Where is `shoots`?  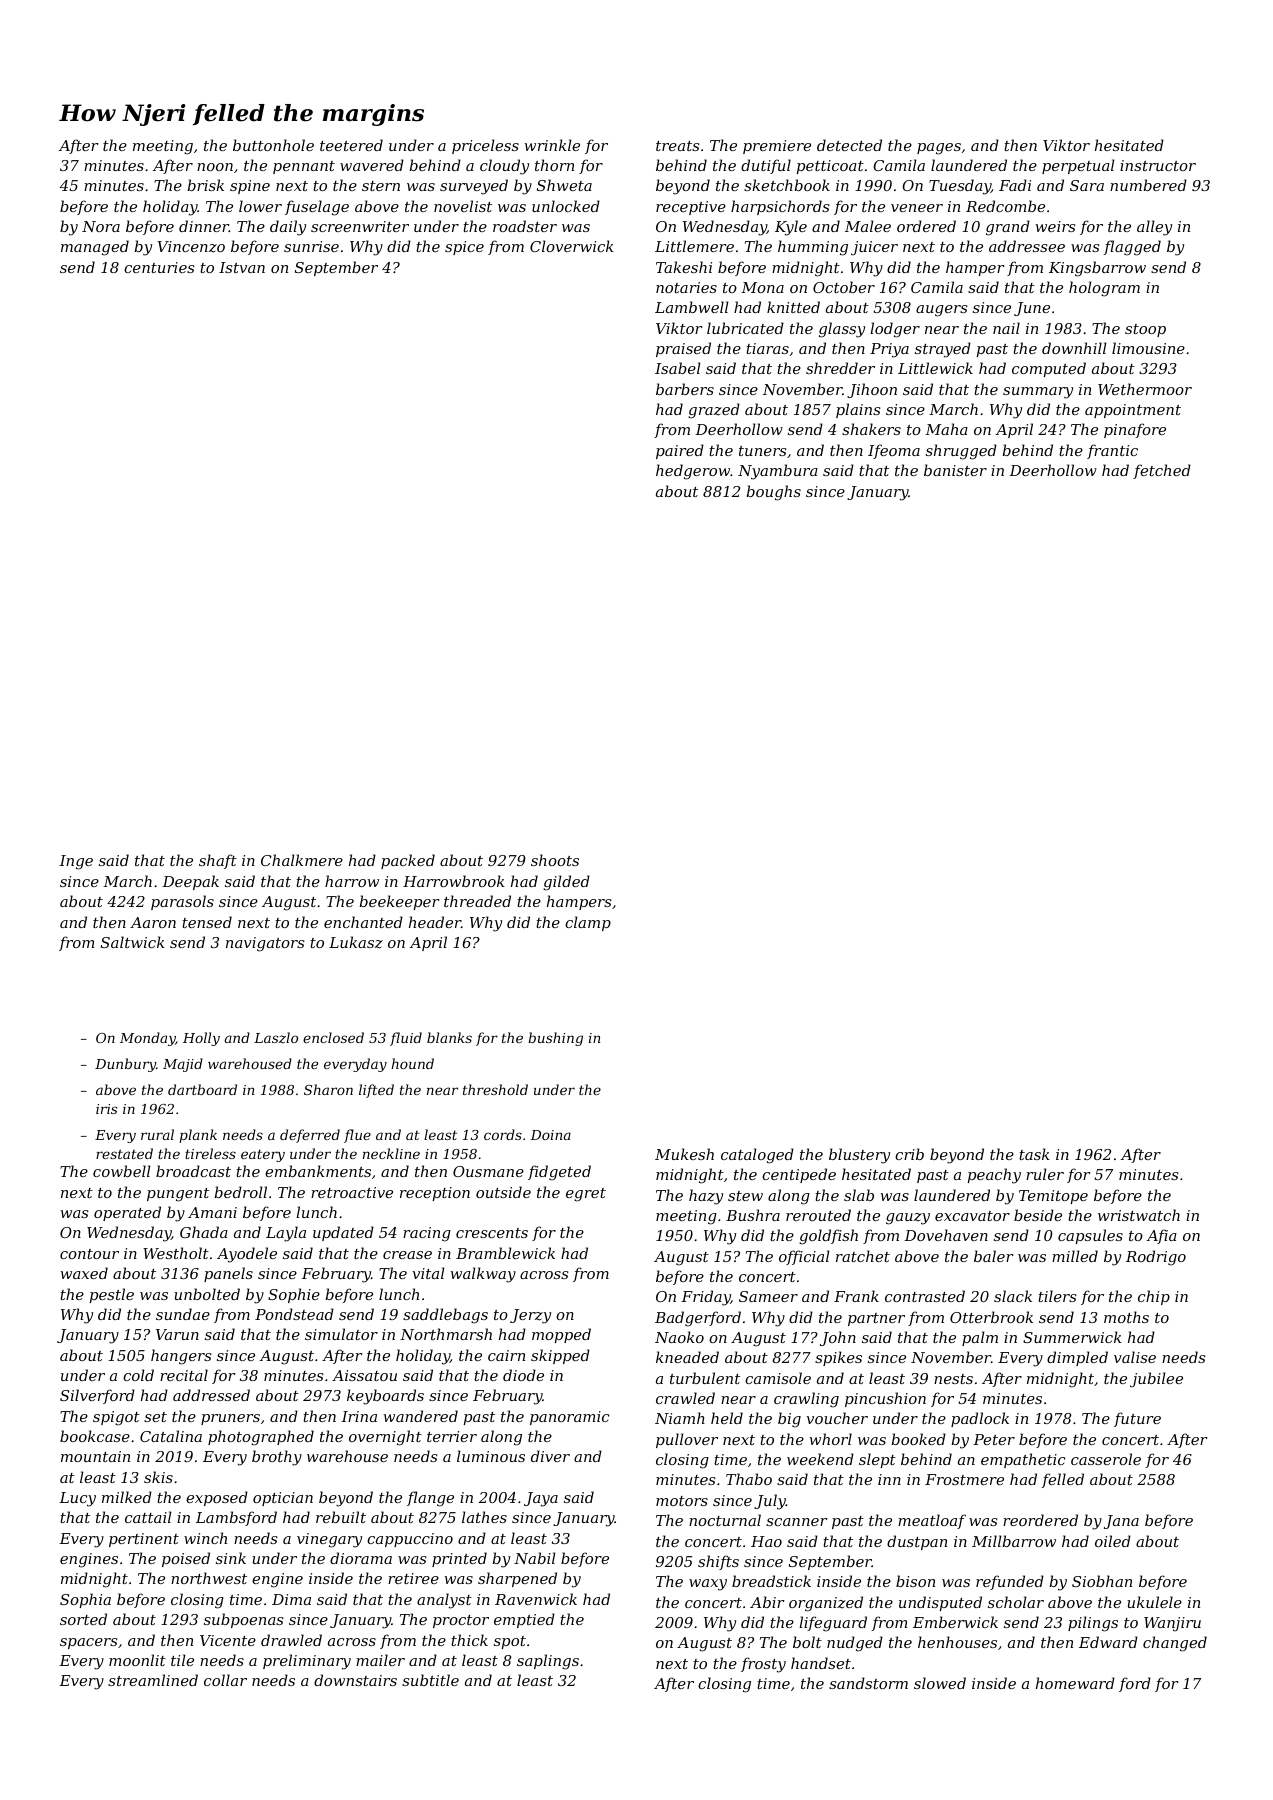
shoots is located at coordinates (555, 860).
